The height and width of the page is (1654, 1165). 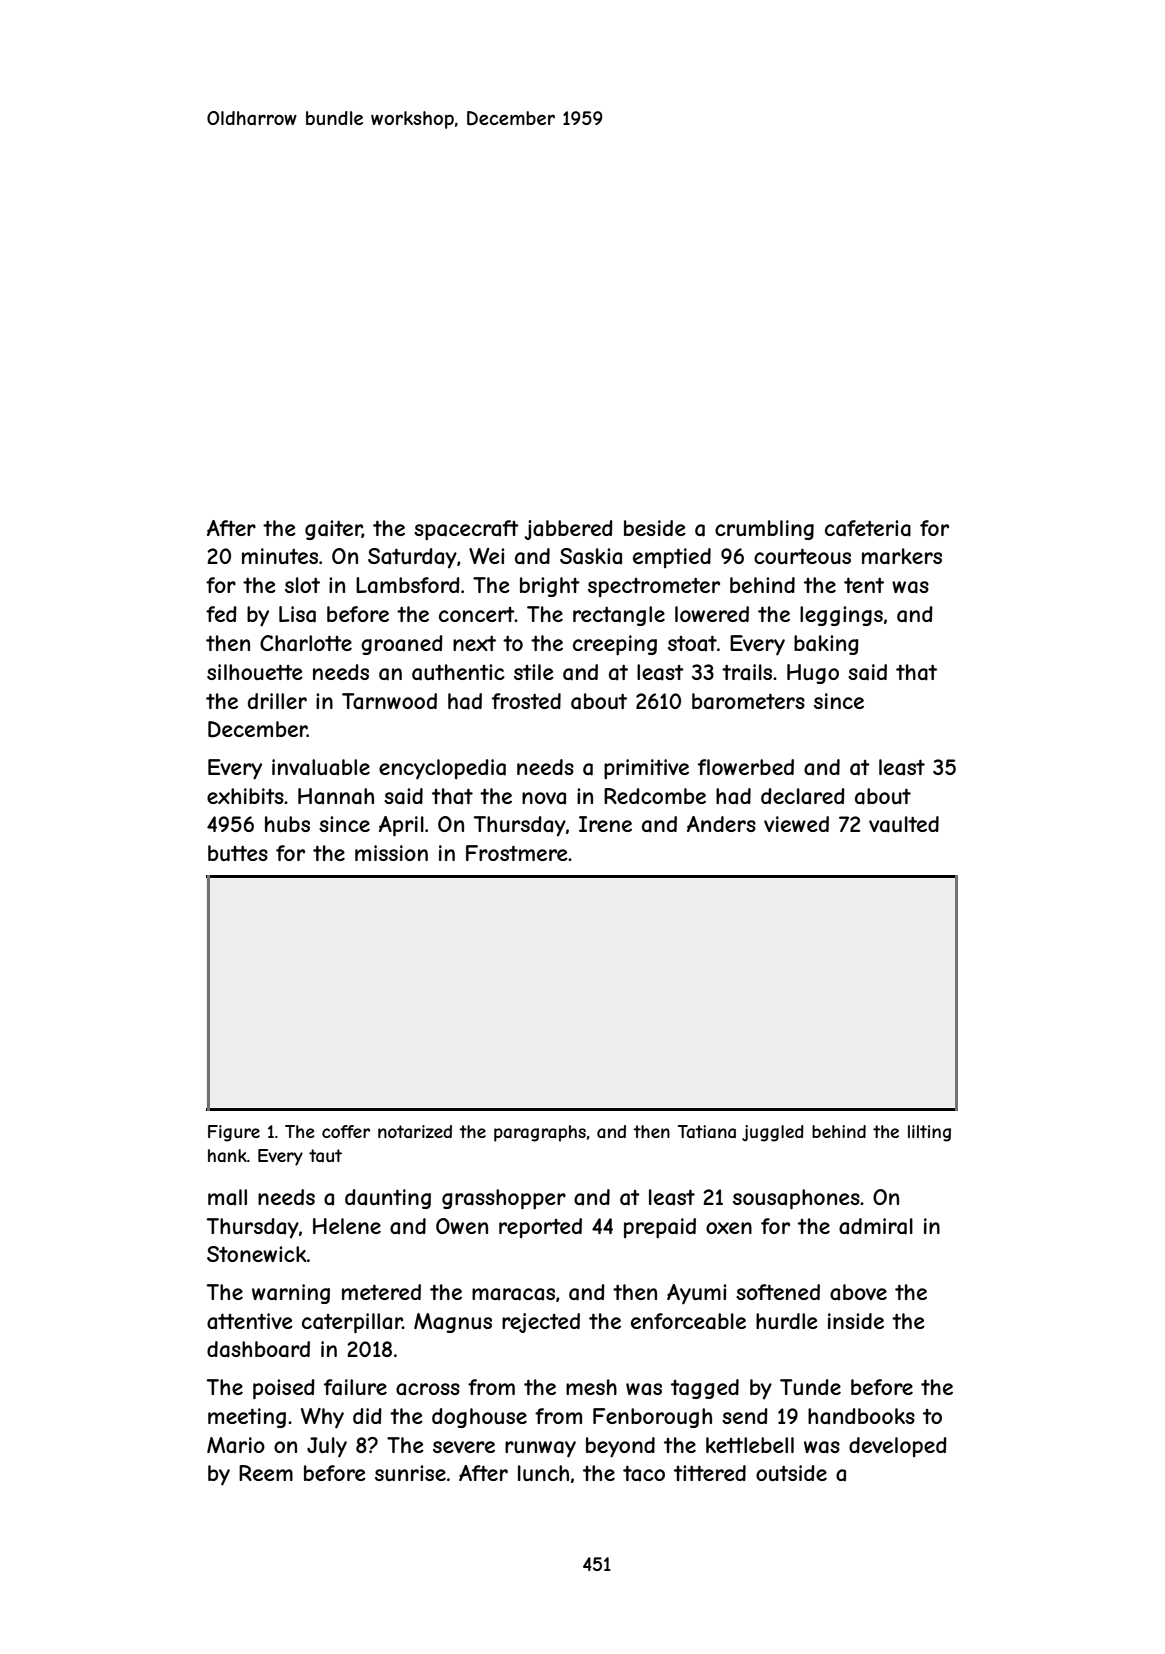 What do you see at coordinates (389, 701) in the page?
I see `Tarnwood` at bounding box center [389, 701].
